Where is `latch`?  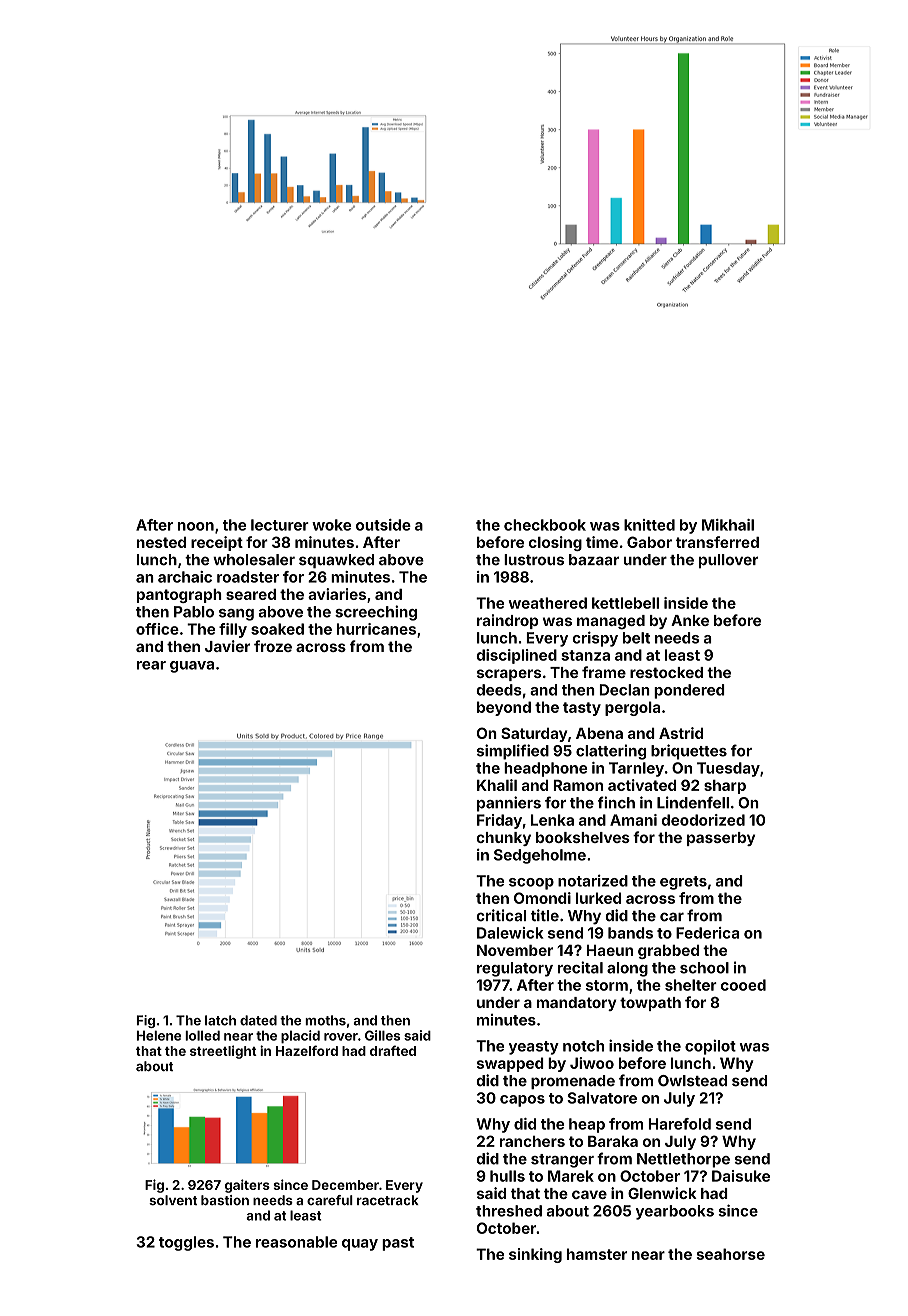
latch is located at coordinates (220, 1020).
